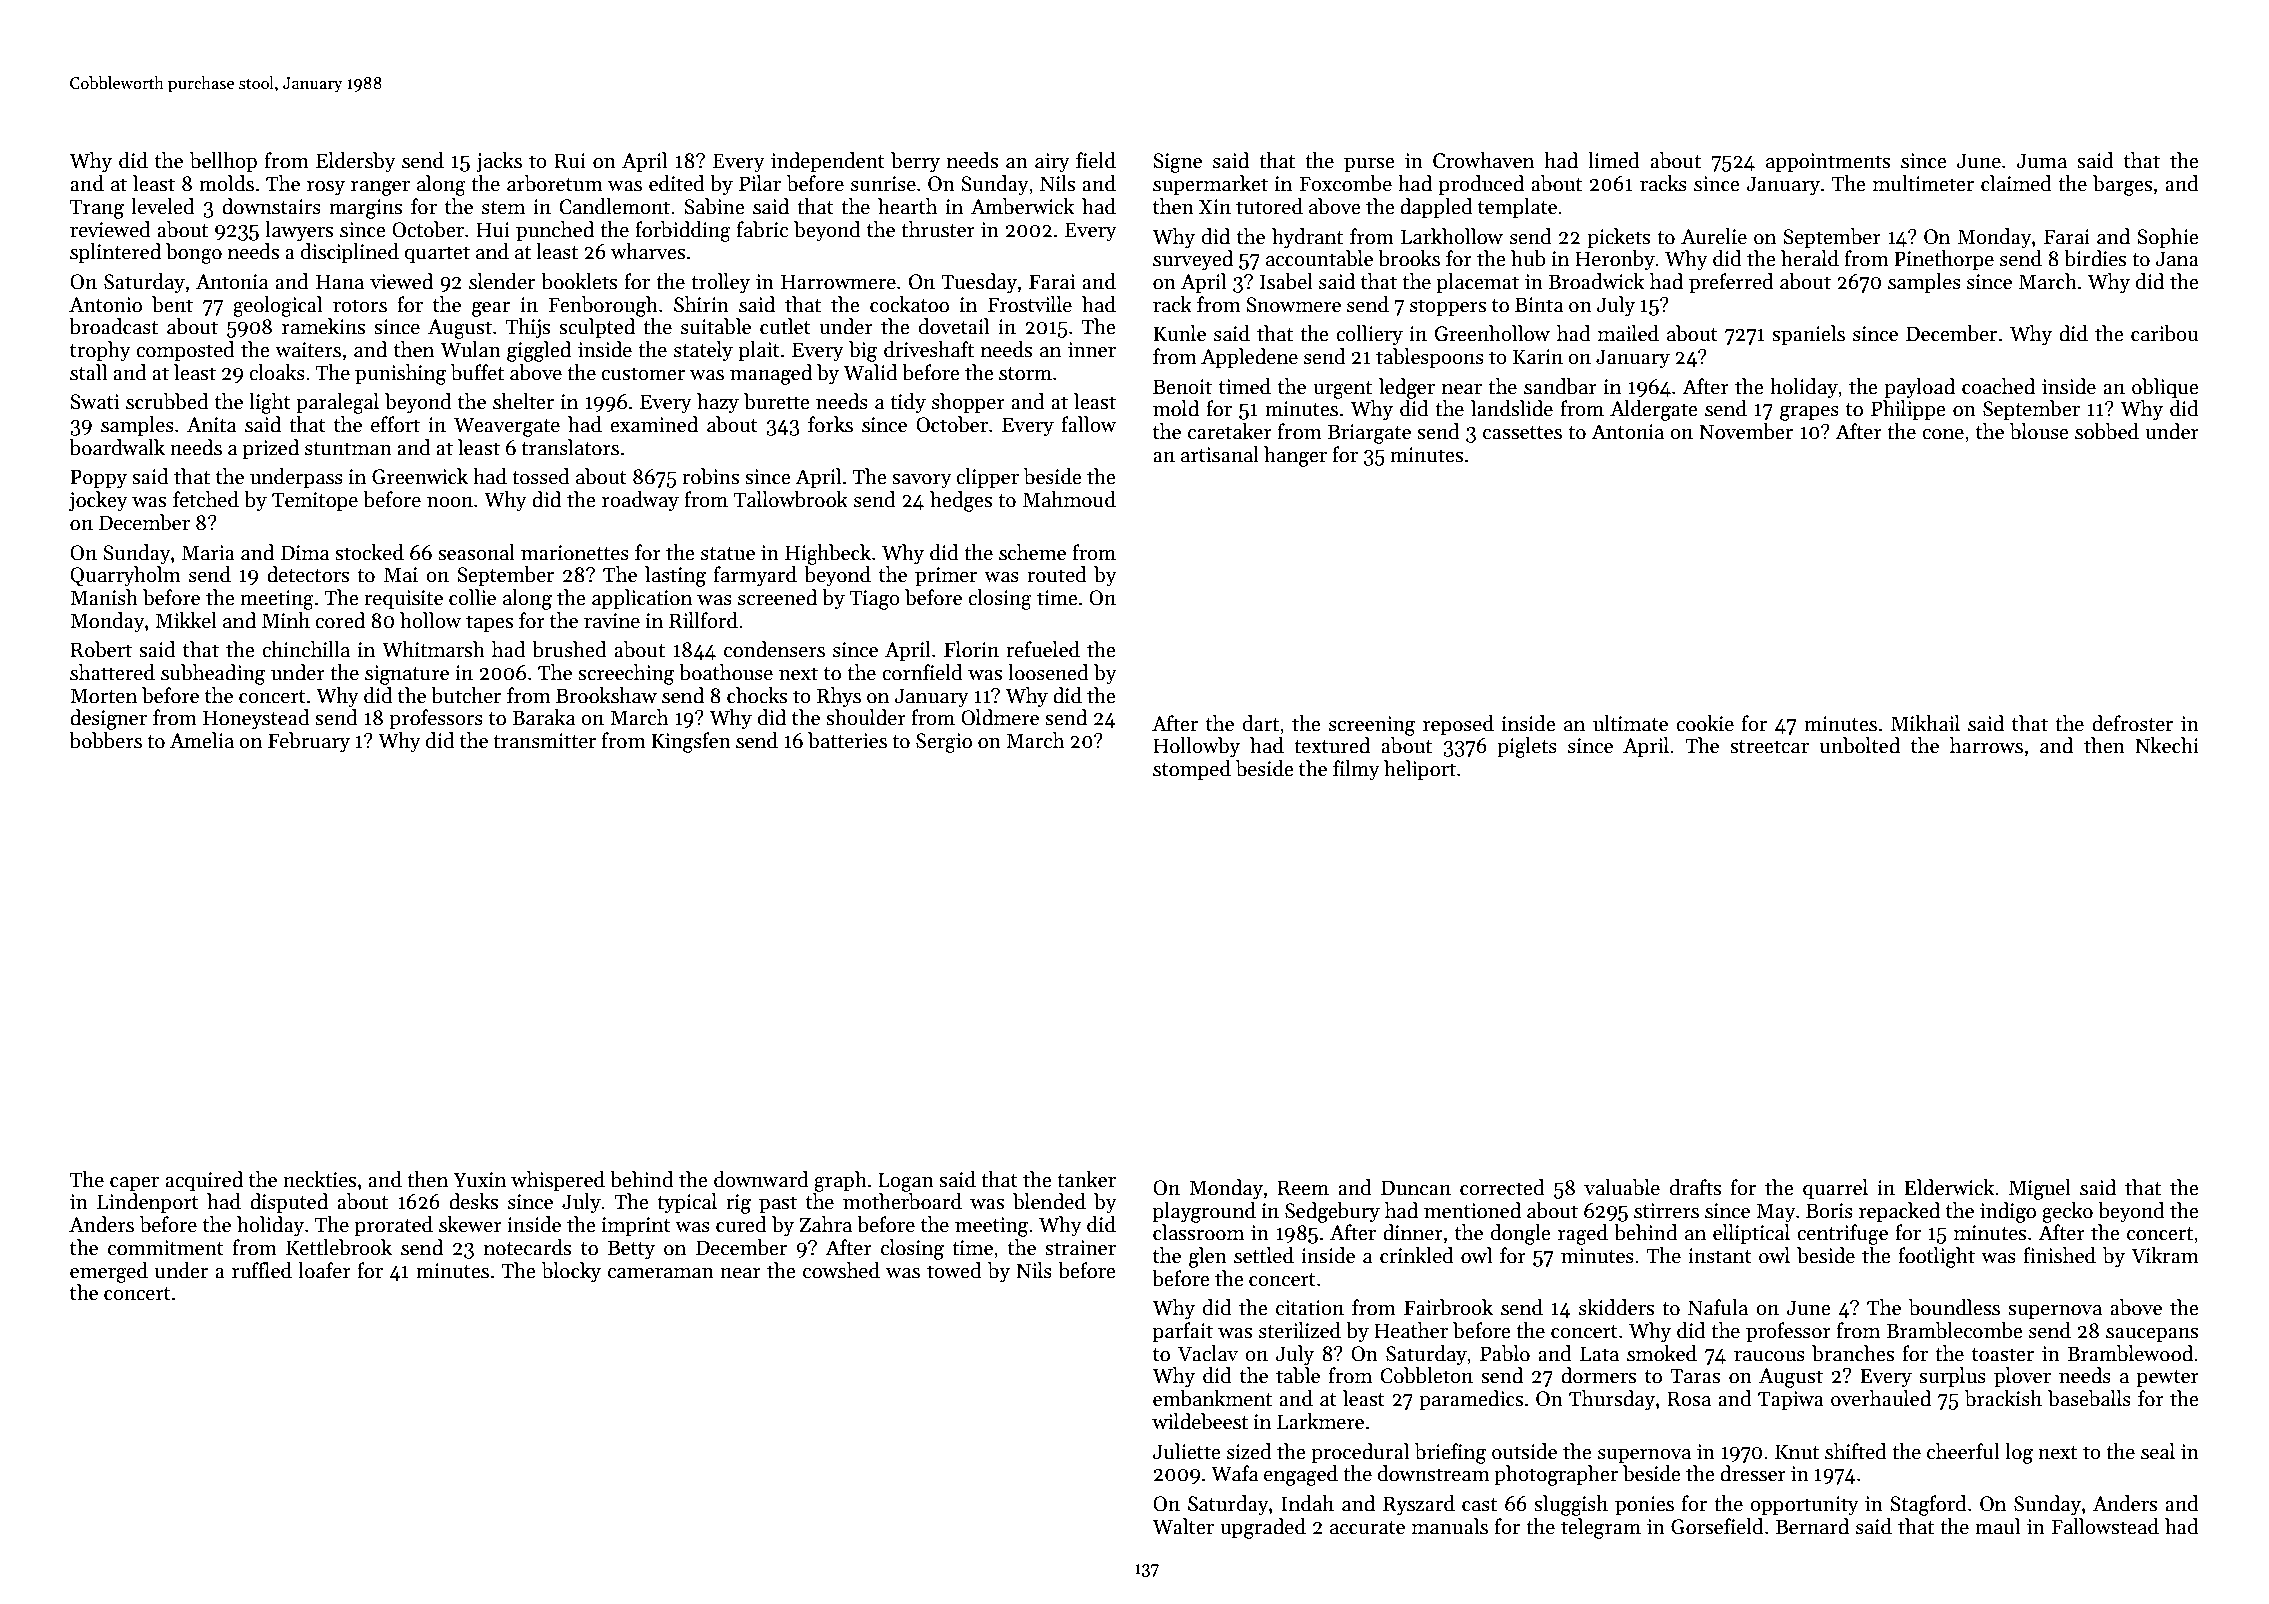 The image size is (2269, 1604). Describe the element at coordinates (915, 162) in the document. I see `berry` at that location.
